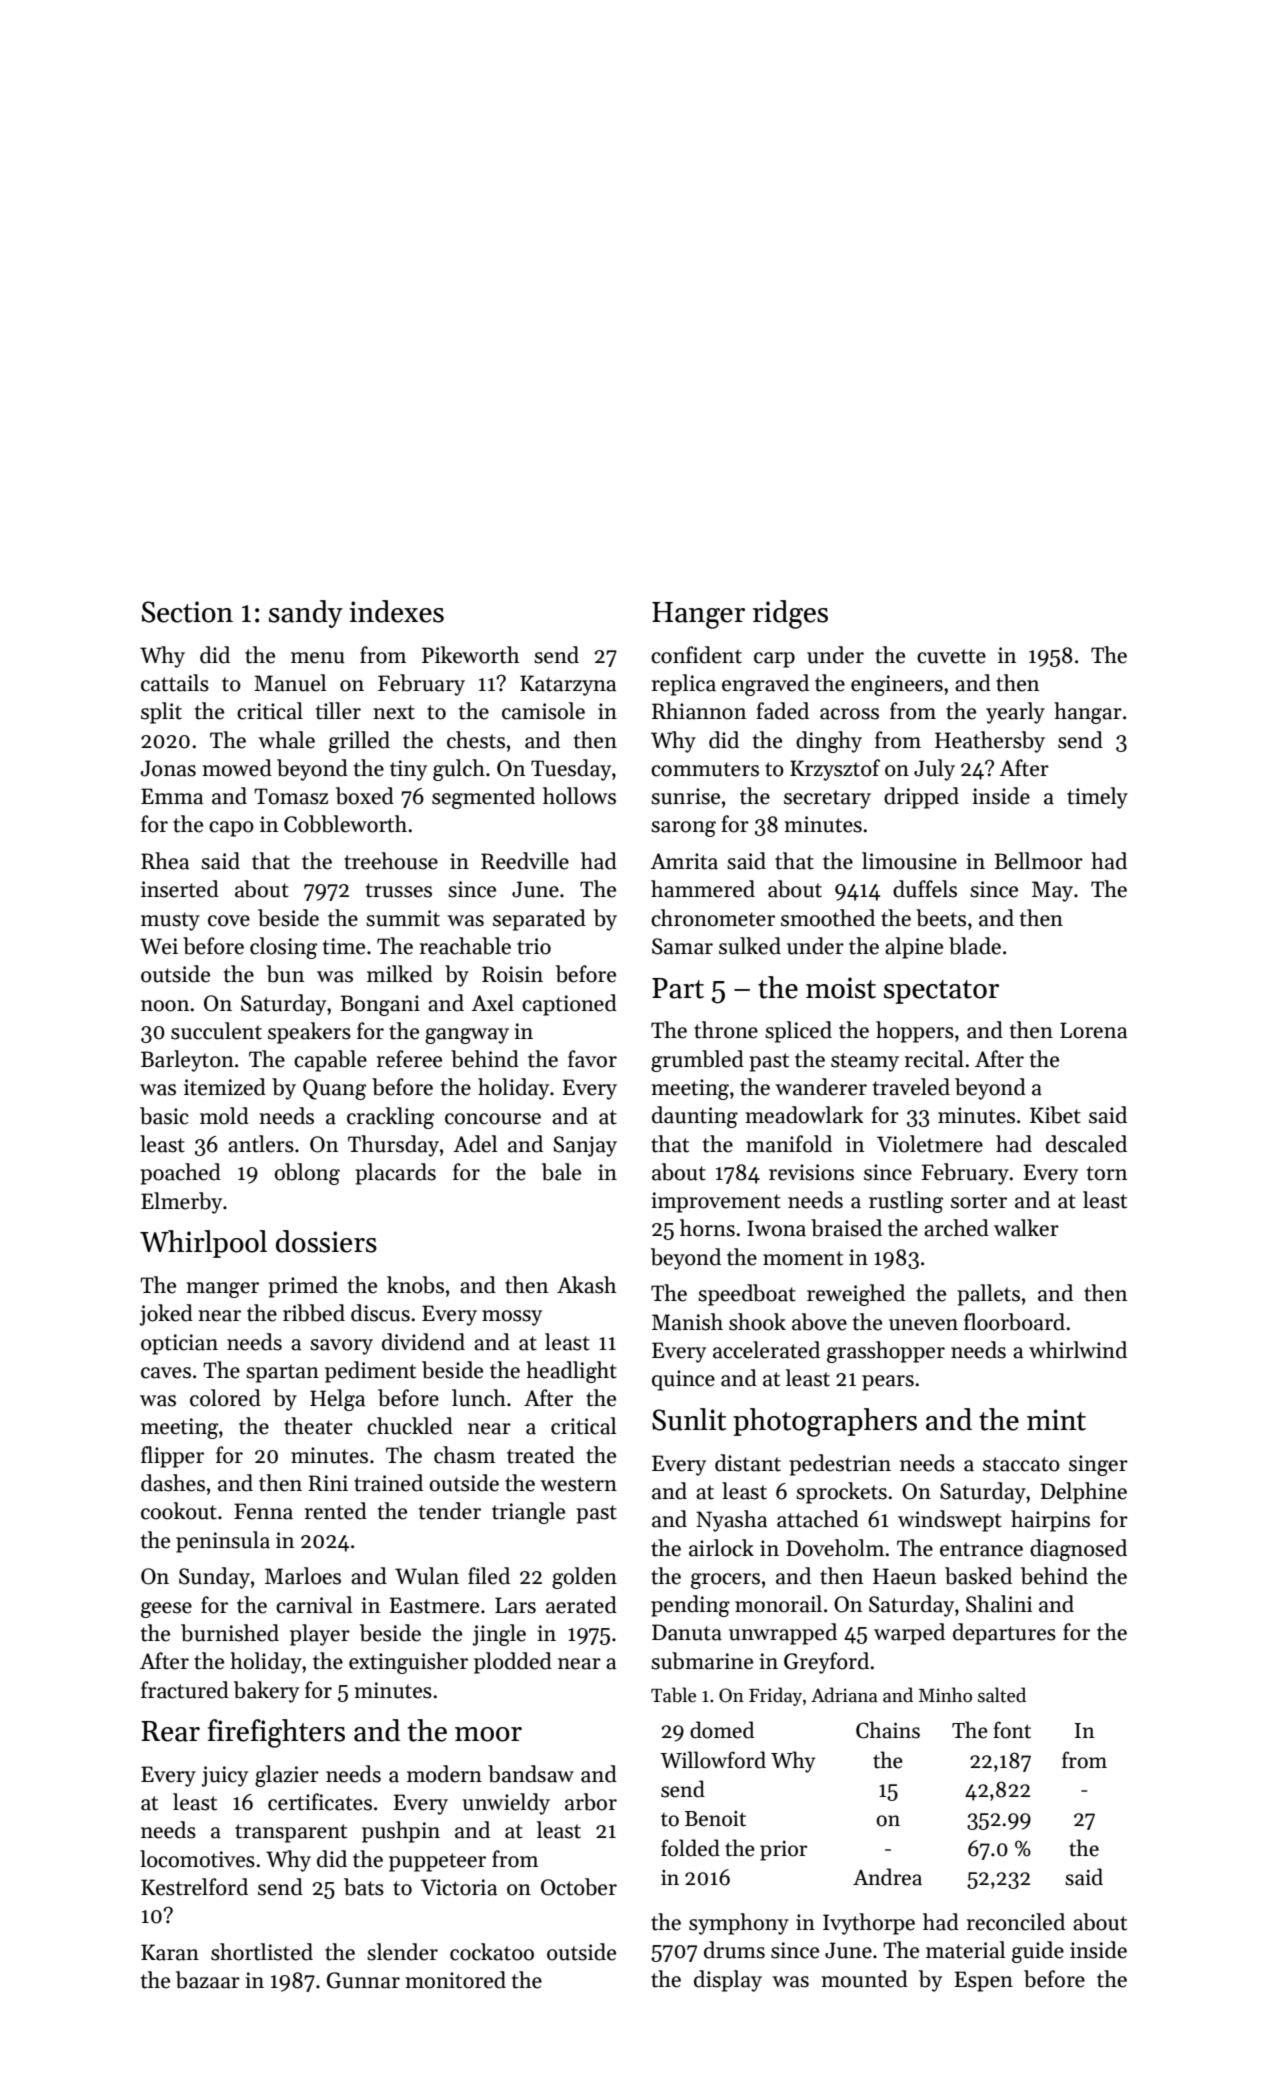 This screenshot has height=2089, width=1268. What do you see at coordinates (309, 1033) in the screenshot?
I see `speakers` at bounding box center [309, 1033].
